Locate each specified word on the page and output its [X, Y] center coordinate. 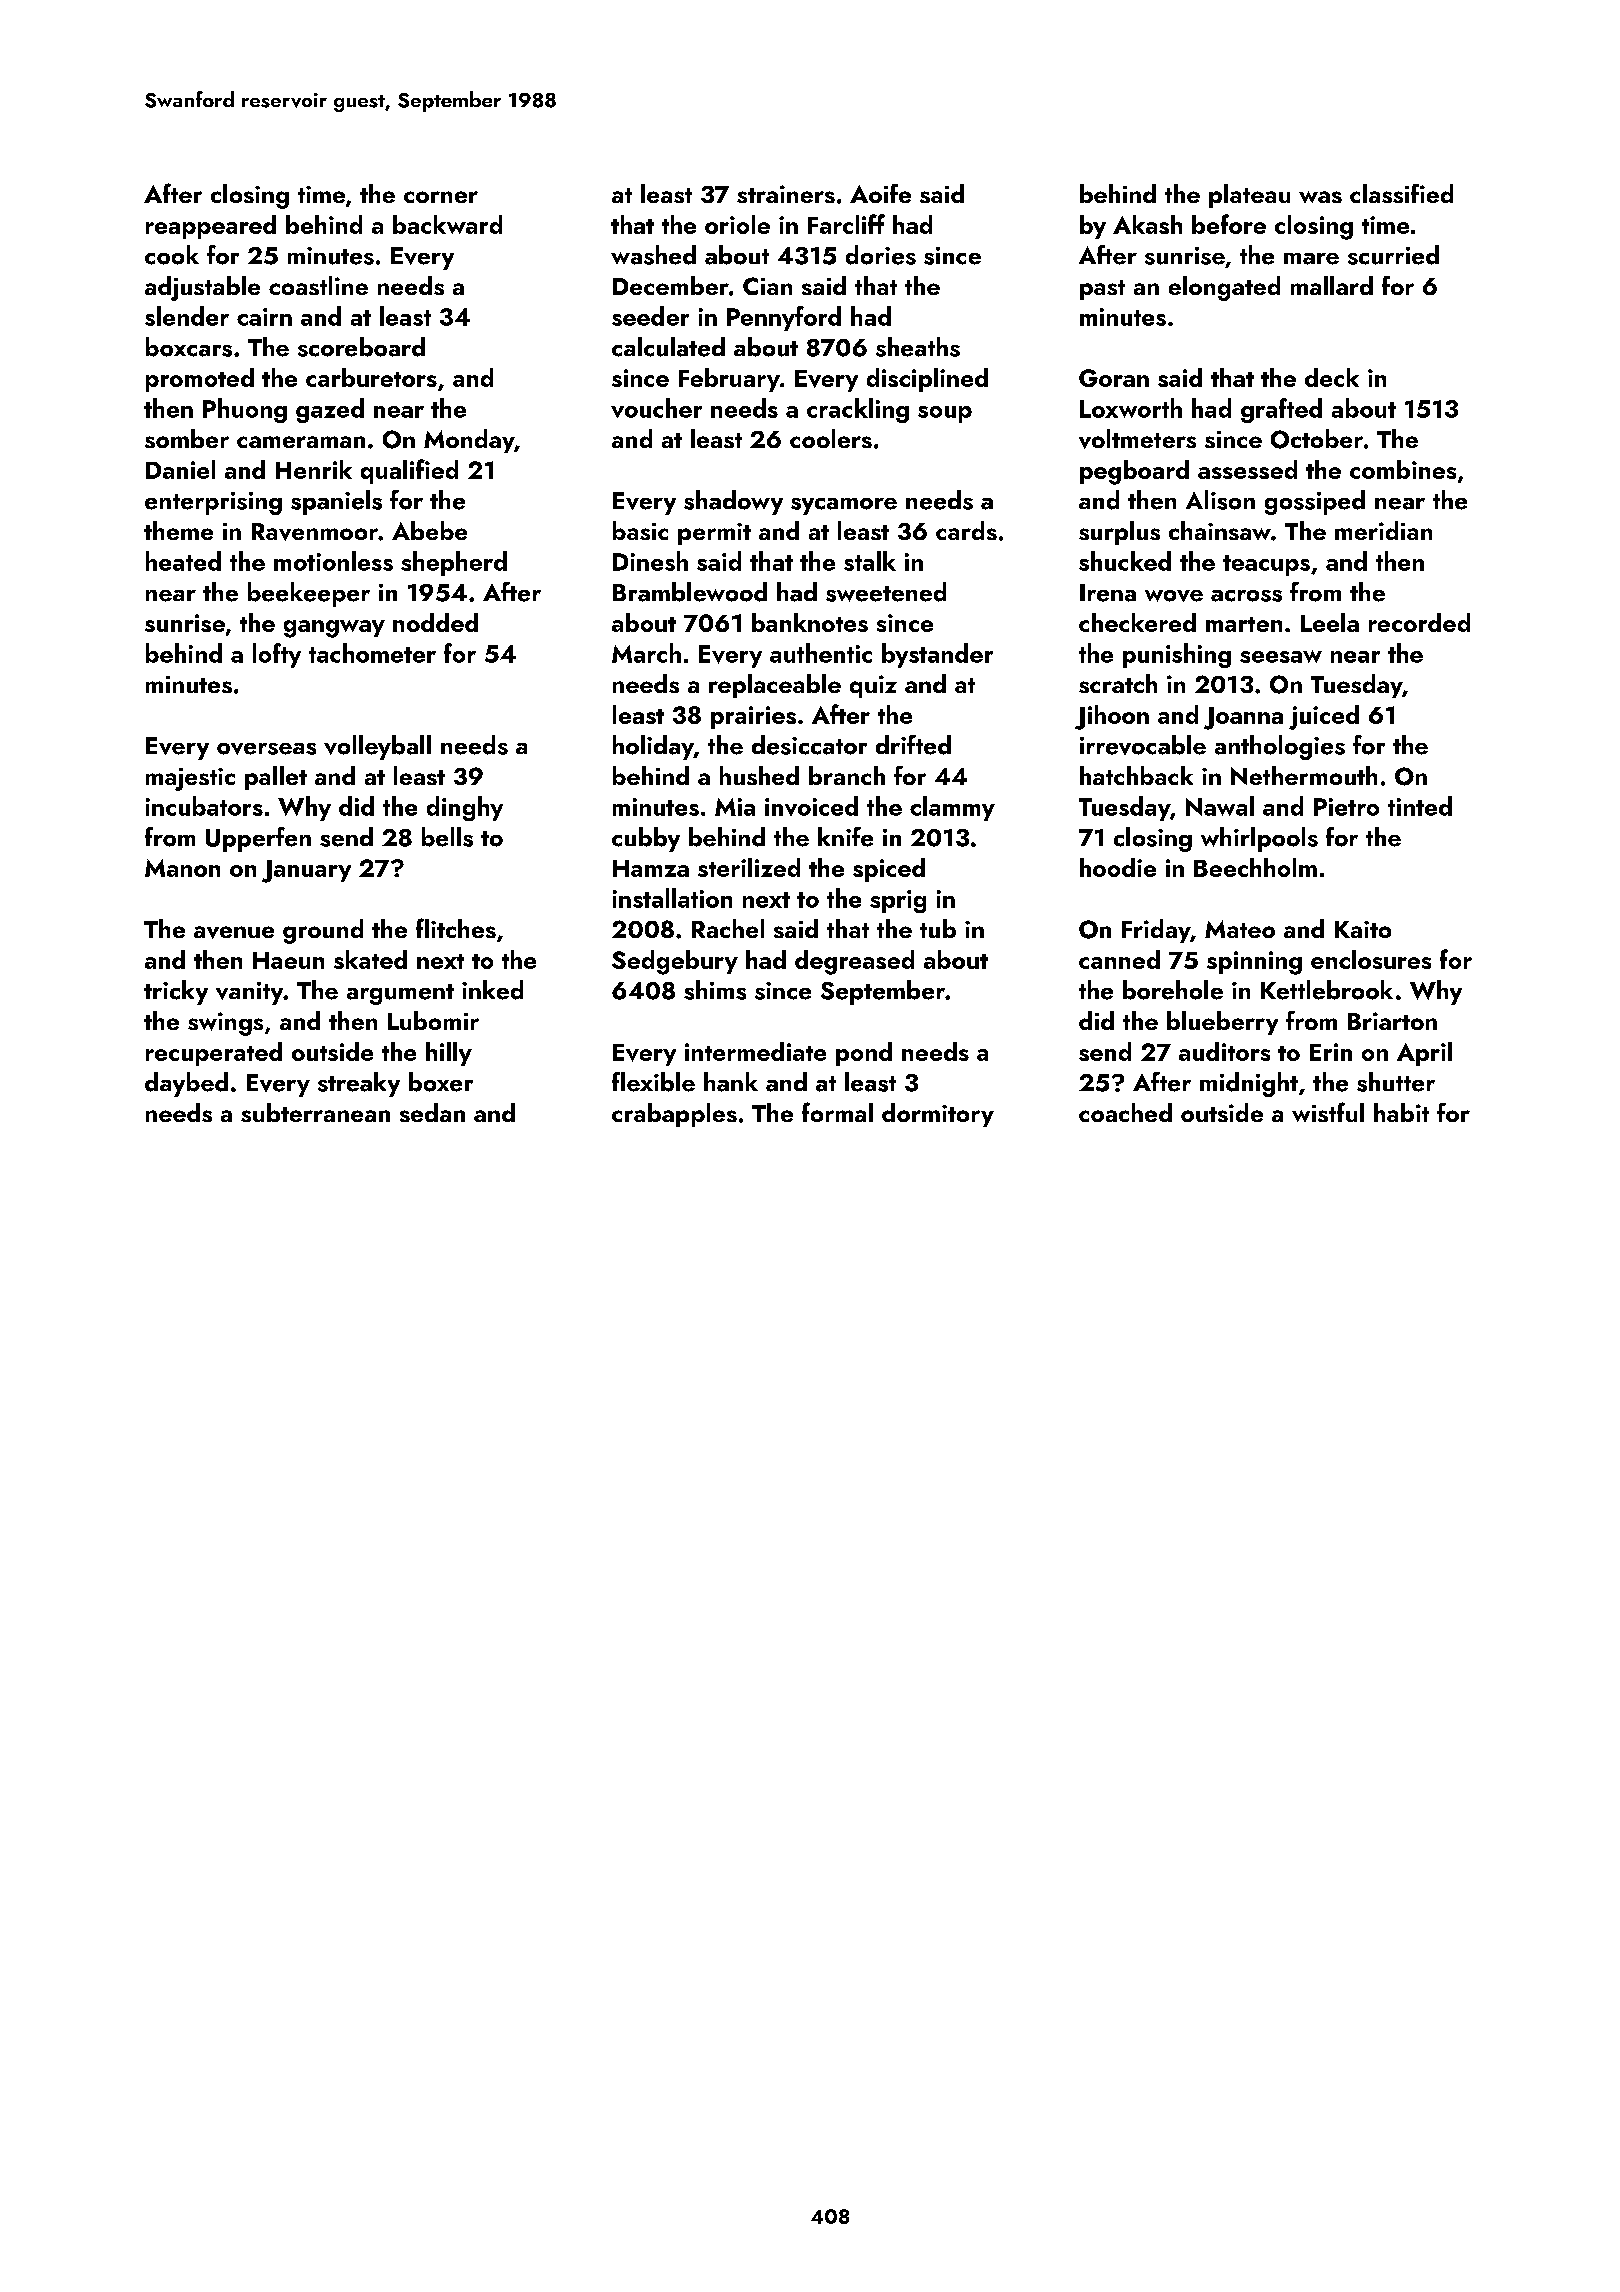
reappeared [211, 227]
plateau [1249, 196]
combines [1403, 469]
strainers [786, 194]
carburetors [371, 377]
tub [938, 928]
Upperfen [258, 839]
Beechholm [1255, 867]
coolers [831, 438]
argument [400, 994]
